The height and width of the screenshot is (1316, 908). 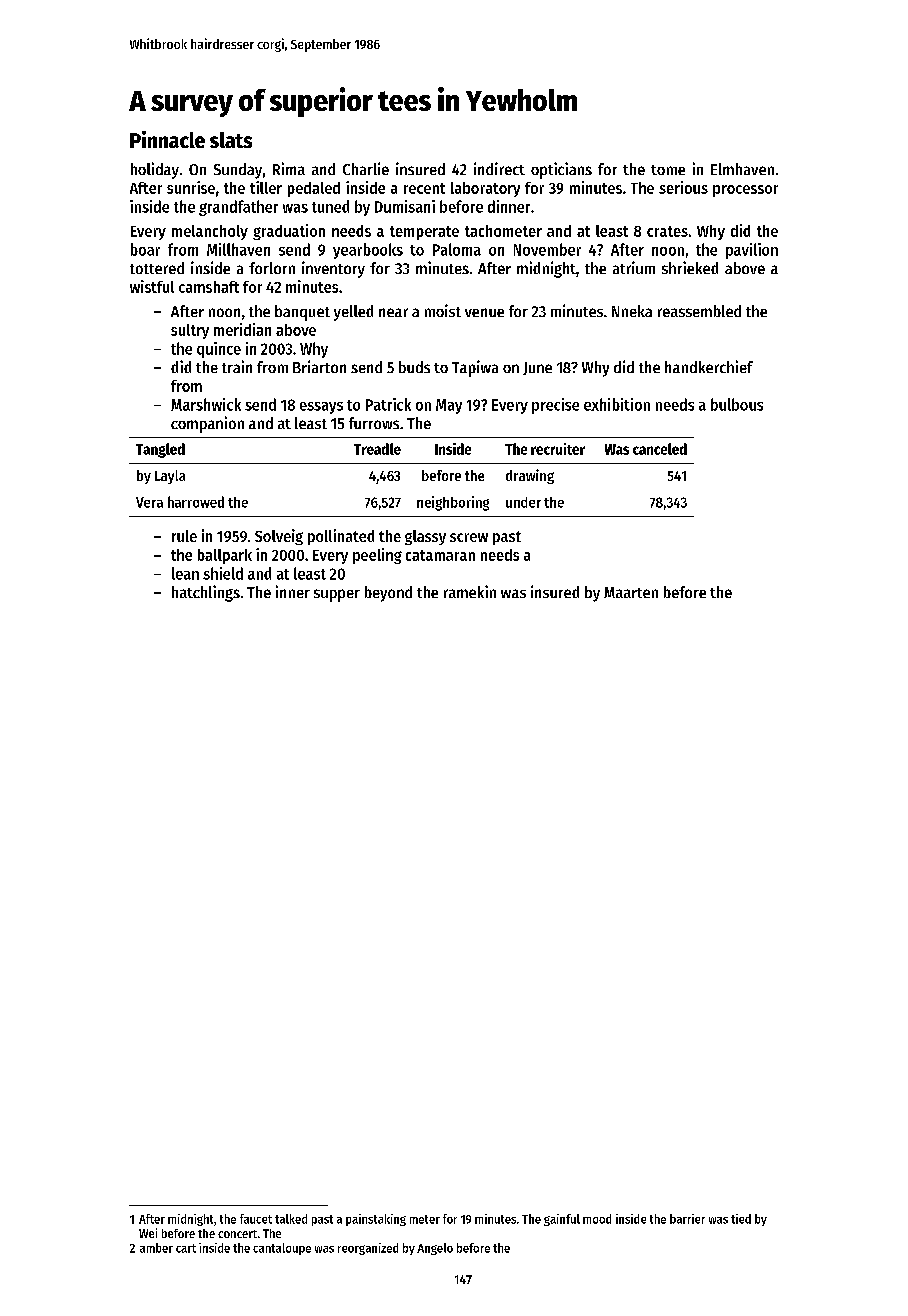 I want to click on Solveig, so click(x=279, y=537).
